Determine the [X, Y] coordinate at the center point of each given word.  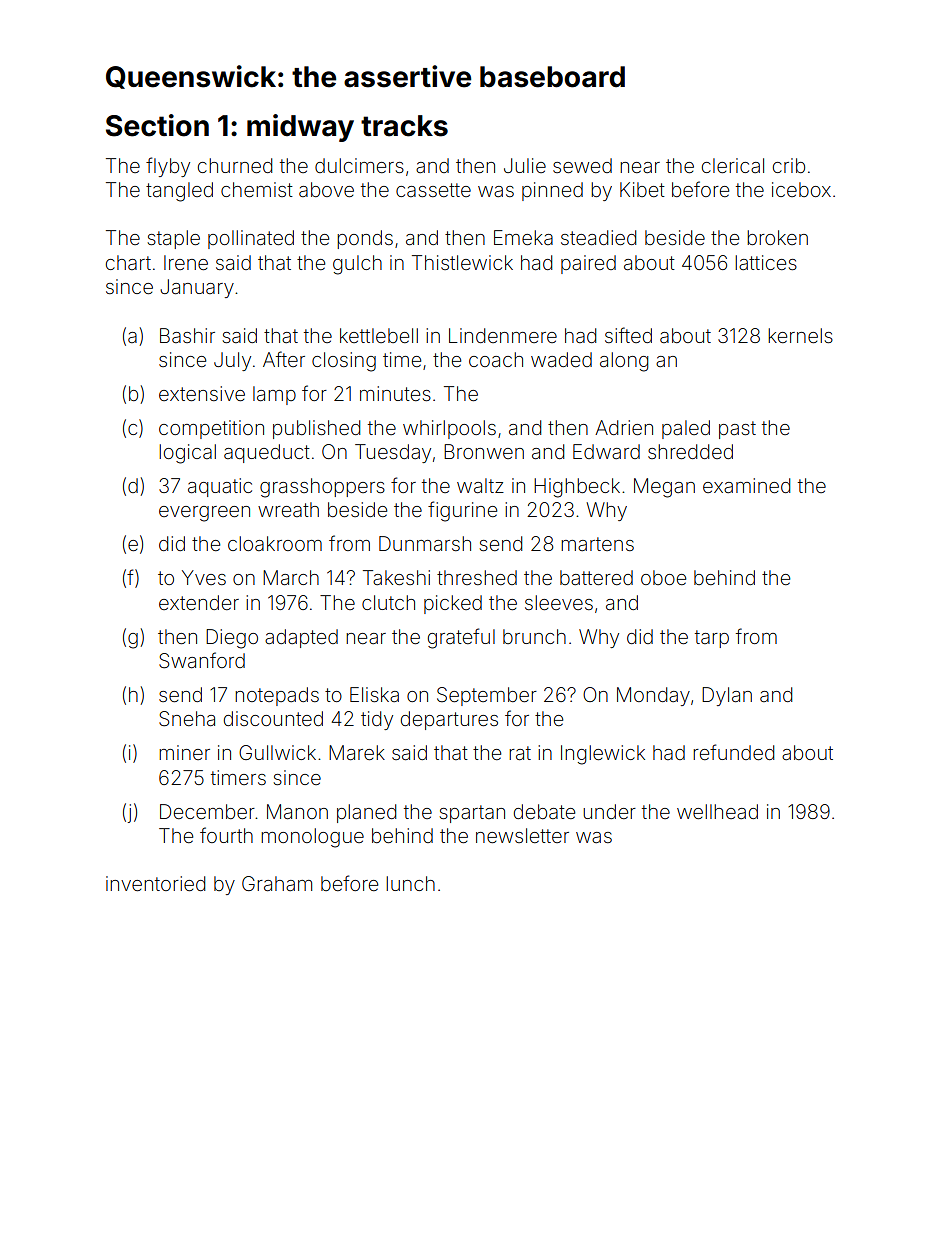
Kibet [642, 189]
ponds [365, 239]
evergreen [204, 514]
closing [344, 362]
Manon [297, 811]
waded [561, 359]
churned [235, 165]
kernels [800, 335]
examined [746, 485]
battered [596, 577]
